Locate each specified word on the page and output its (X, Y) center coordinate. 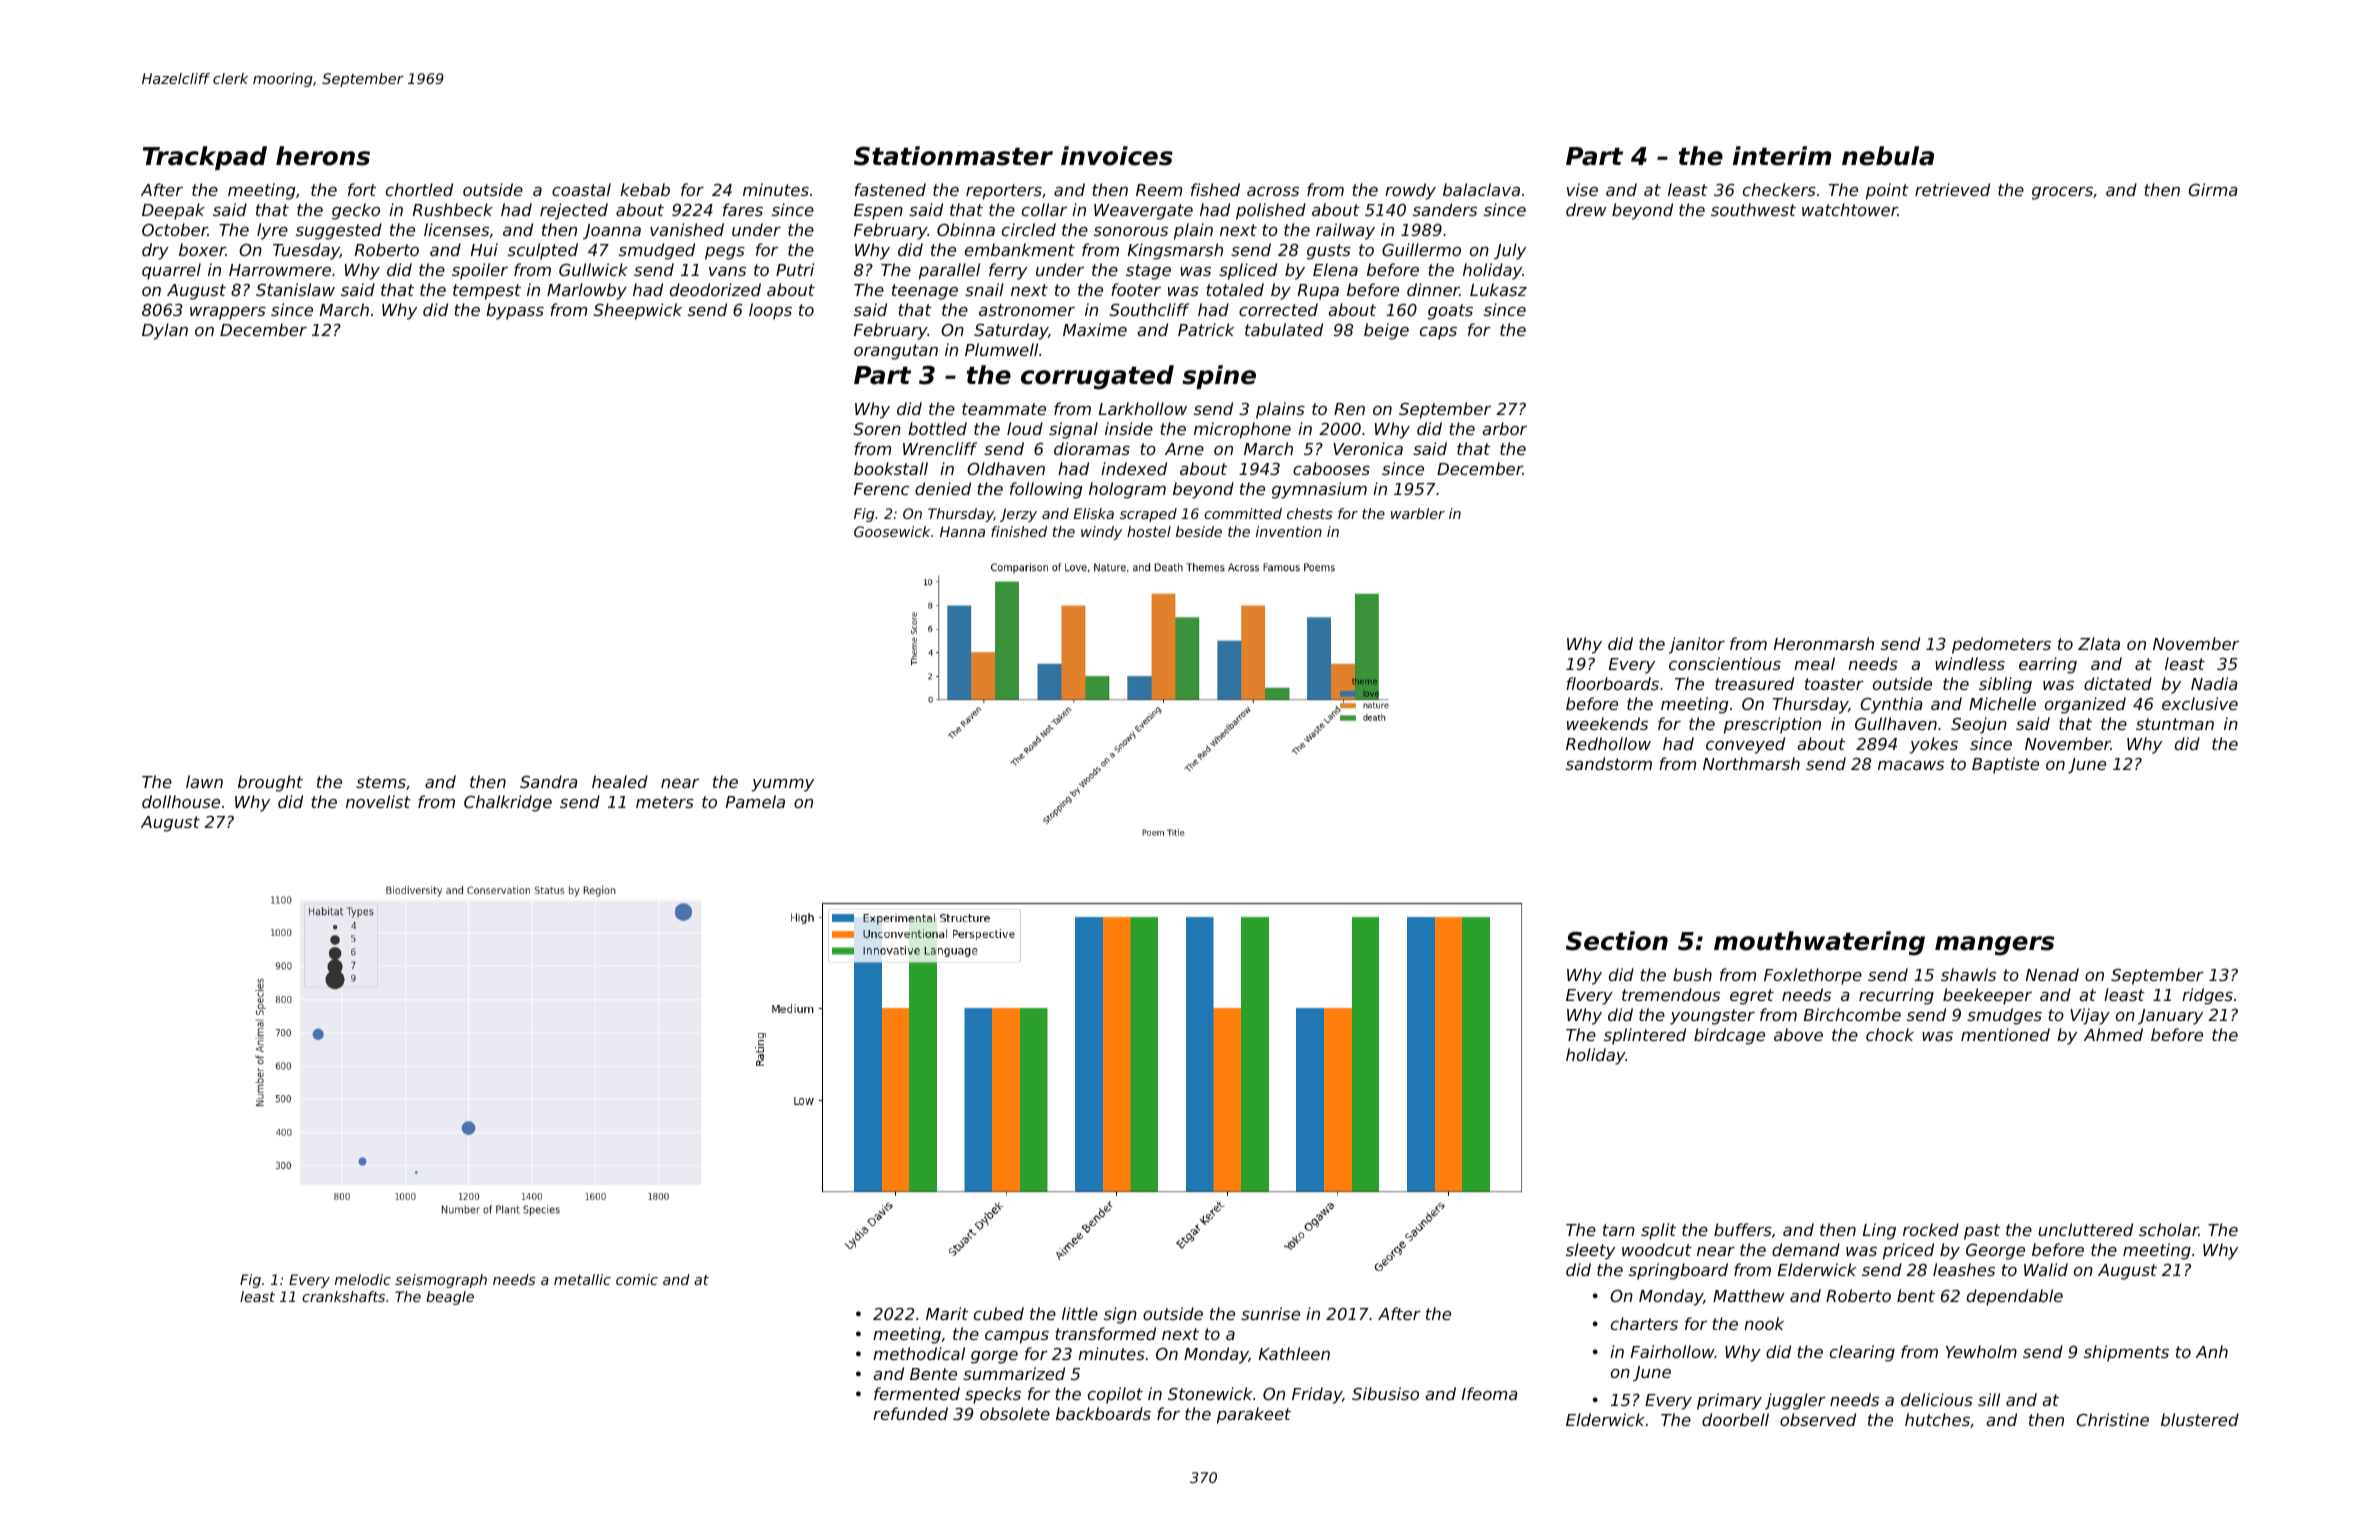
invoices (1117, 156)
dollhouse (181, 801)
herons (323, 156)
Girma (2213, 189)
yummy (783, 785)
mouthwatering (1819, 943)
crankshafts (343, 1296)
